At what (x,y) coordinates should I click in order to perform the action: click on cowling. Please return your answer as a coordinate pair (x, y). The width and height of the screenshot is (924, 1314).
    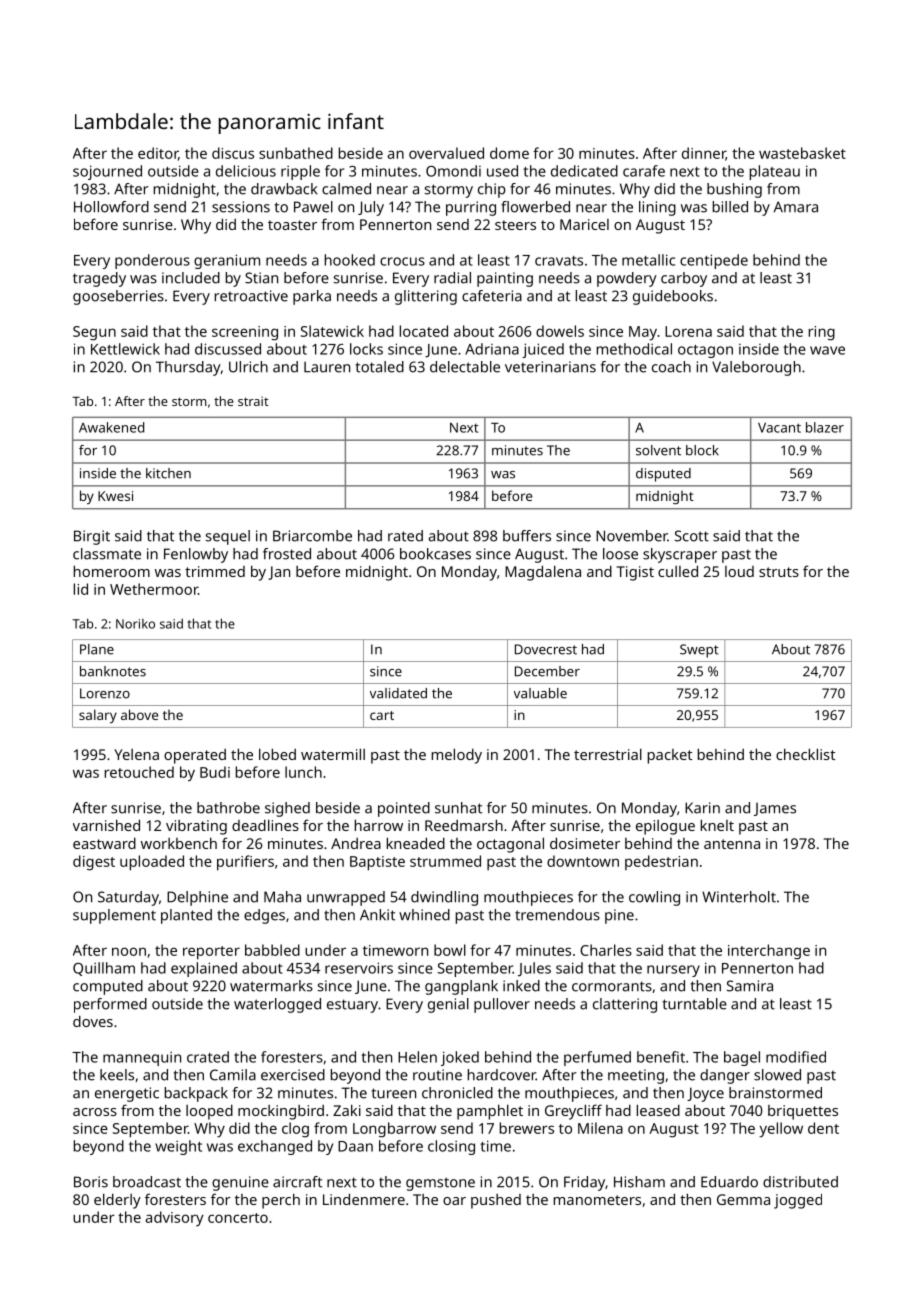
    Looking at the image, I should click on (654, 898).
